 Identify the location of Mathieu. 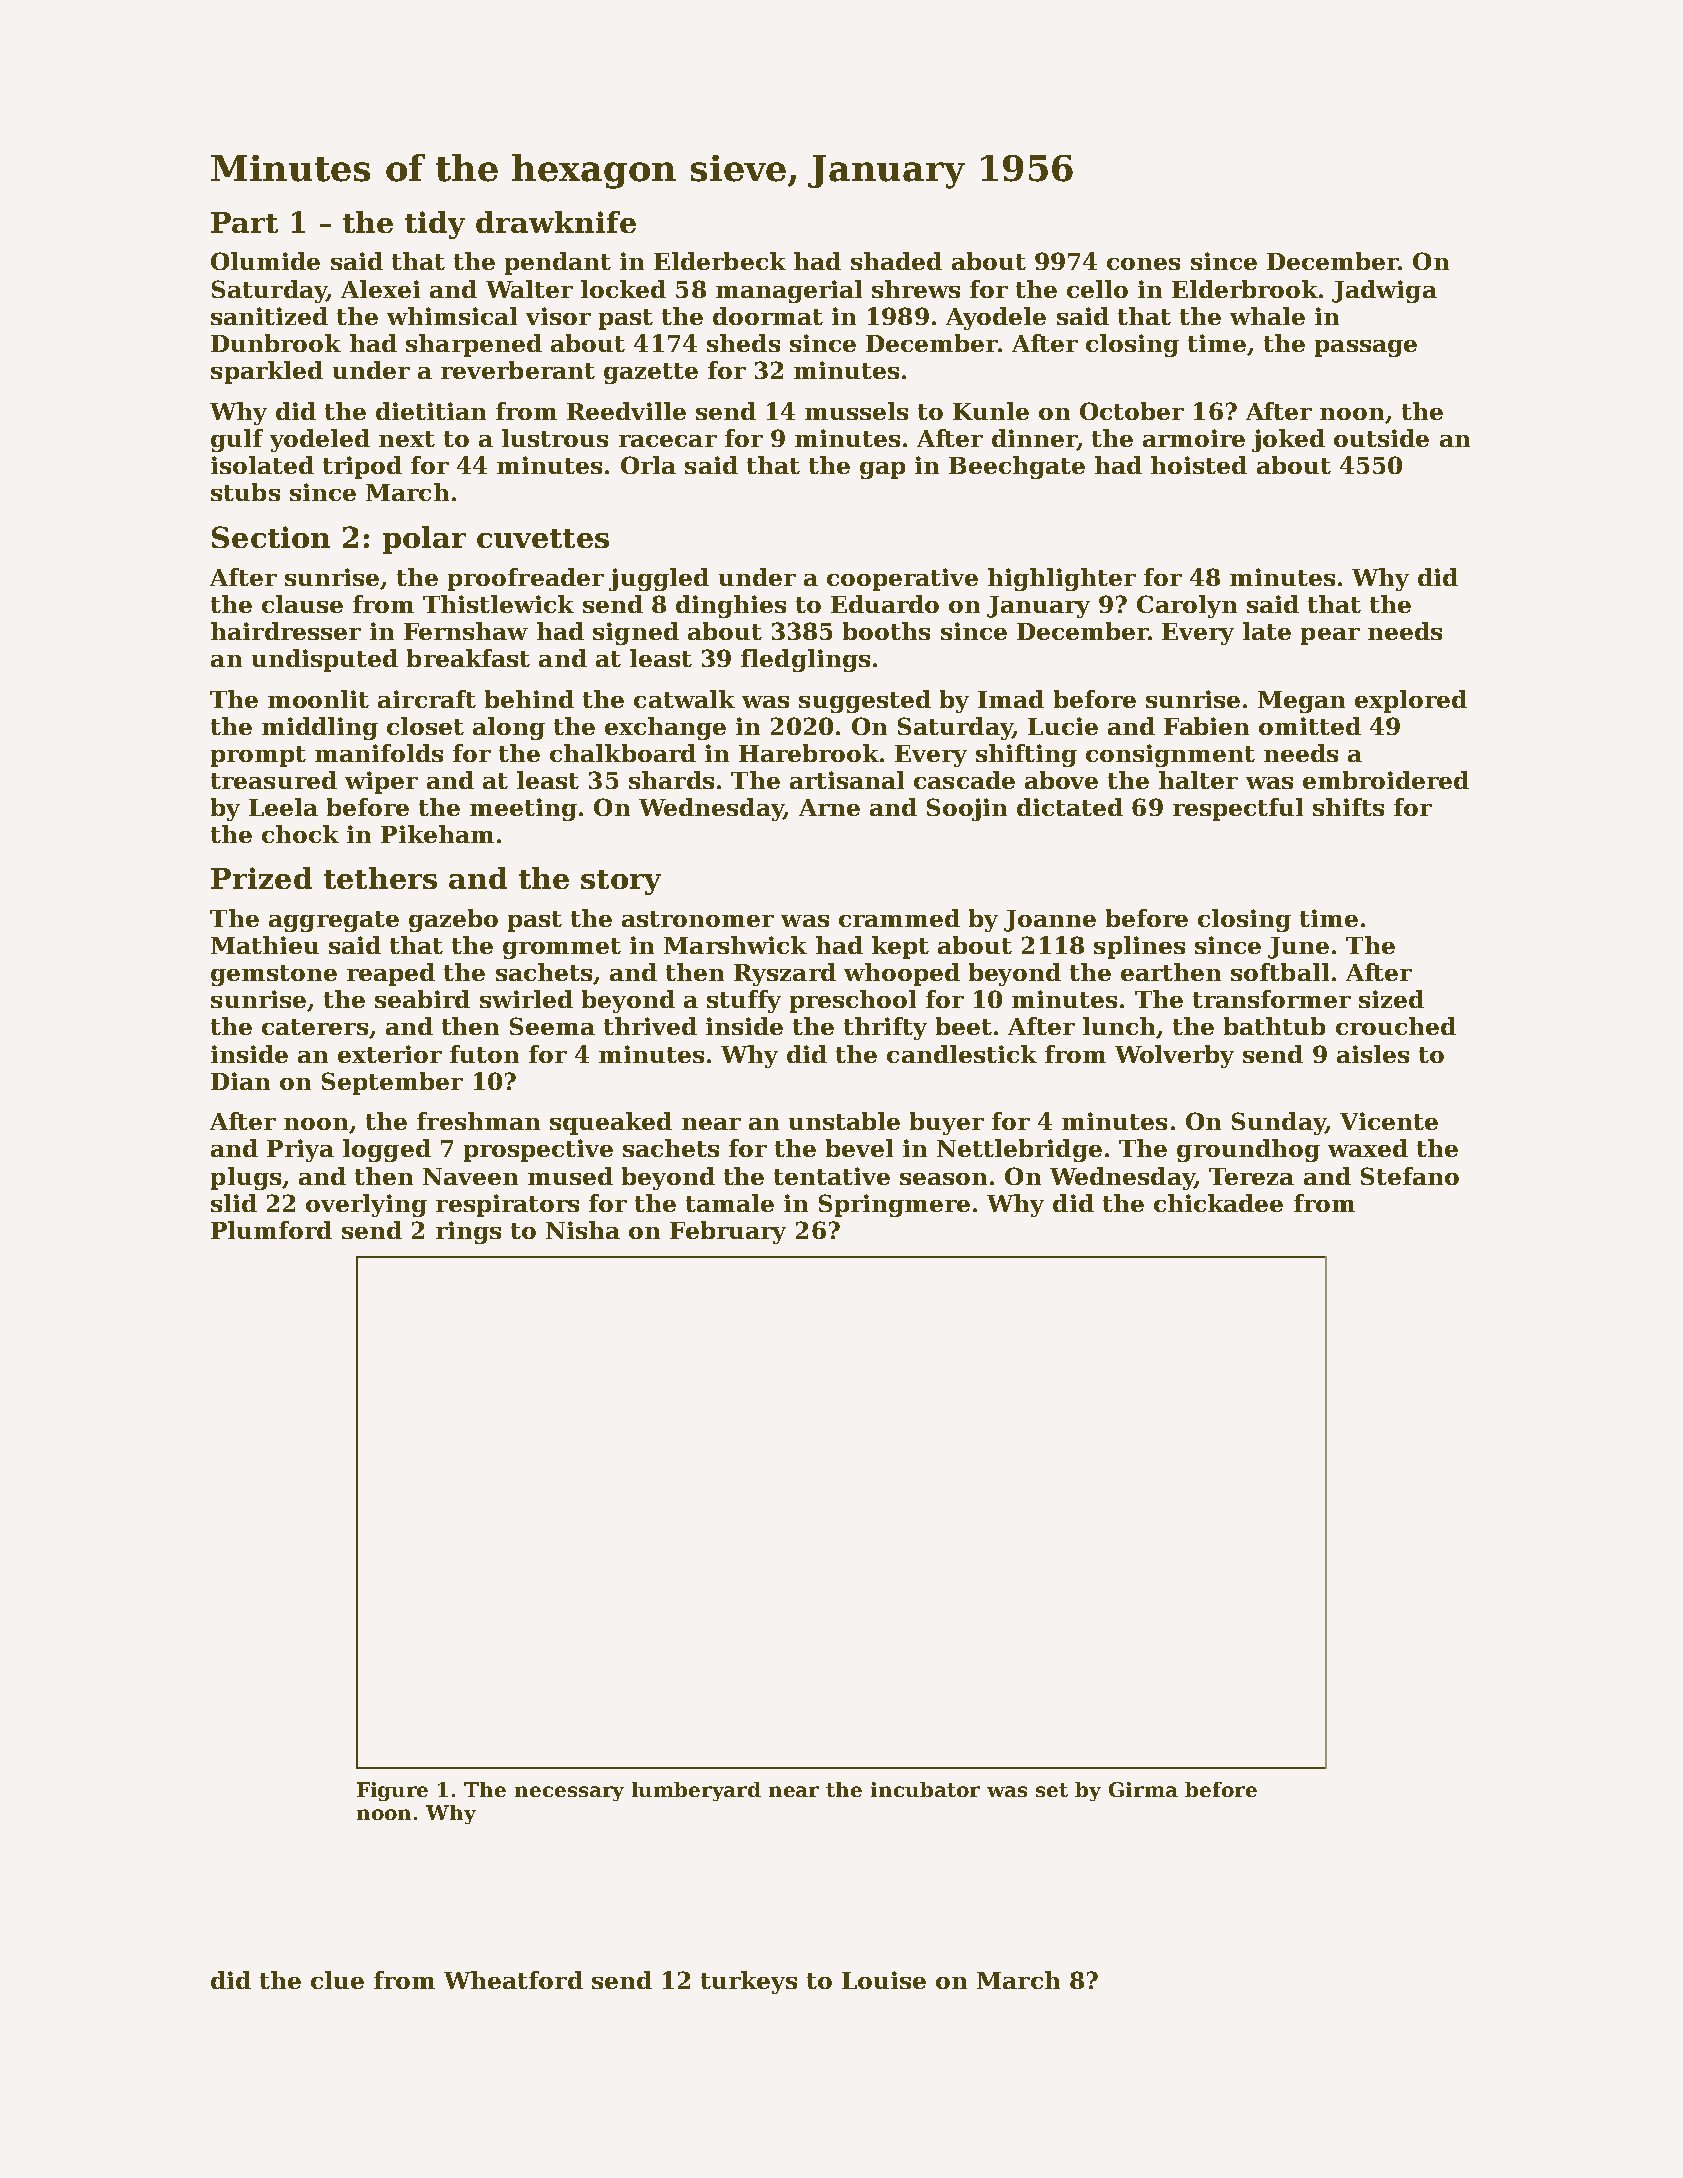
(265, 945).
